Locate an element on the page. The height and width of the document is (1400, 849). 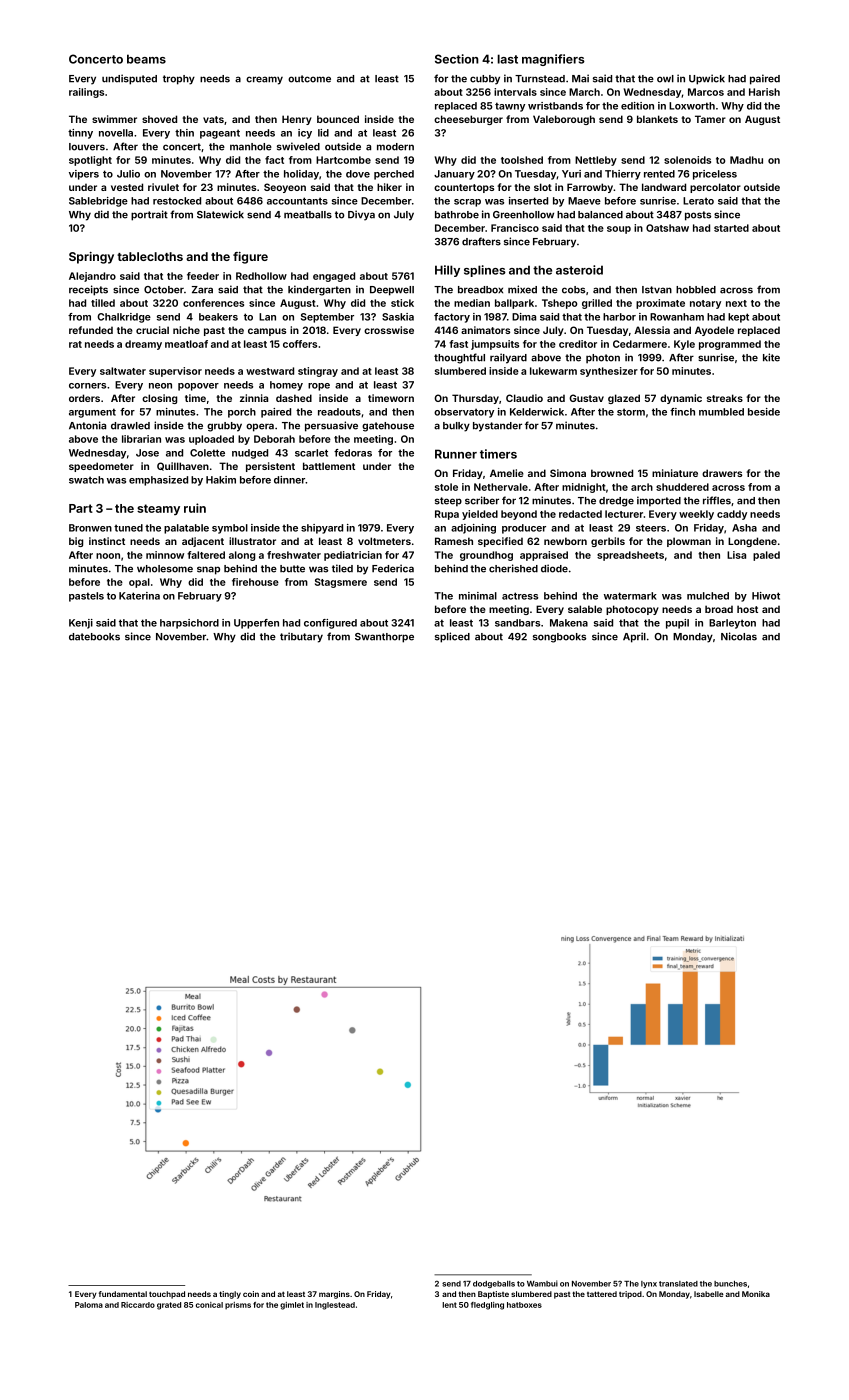
Cedarmere is located at coordinates (640, 344).
